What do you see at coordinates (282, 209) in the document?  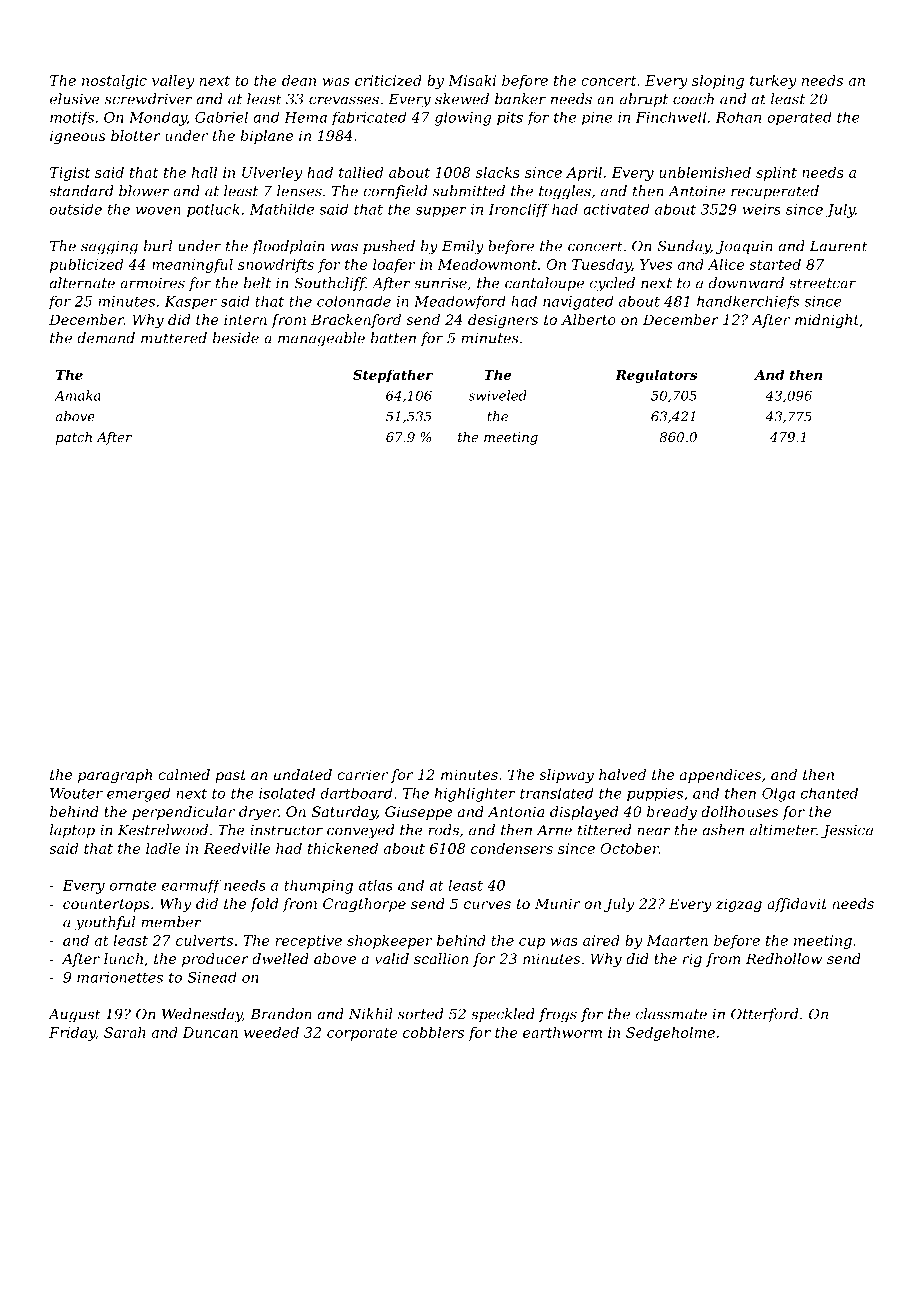 I see `Mathilde` at bounding box center [282, 209].
